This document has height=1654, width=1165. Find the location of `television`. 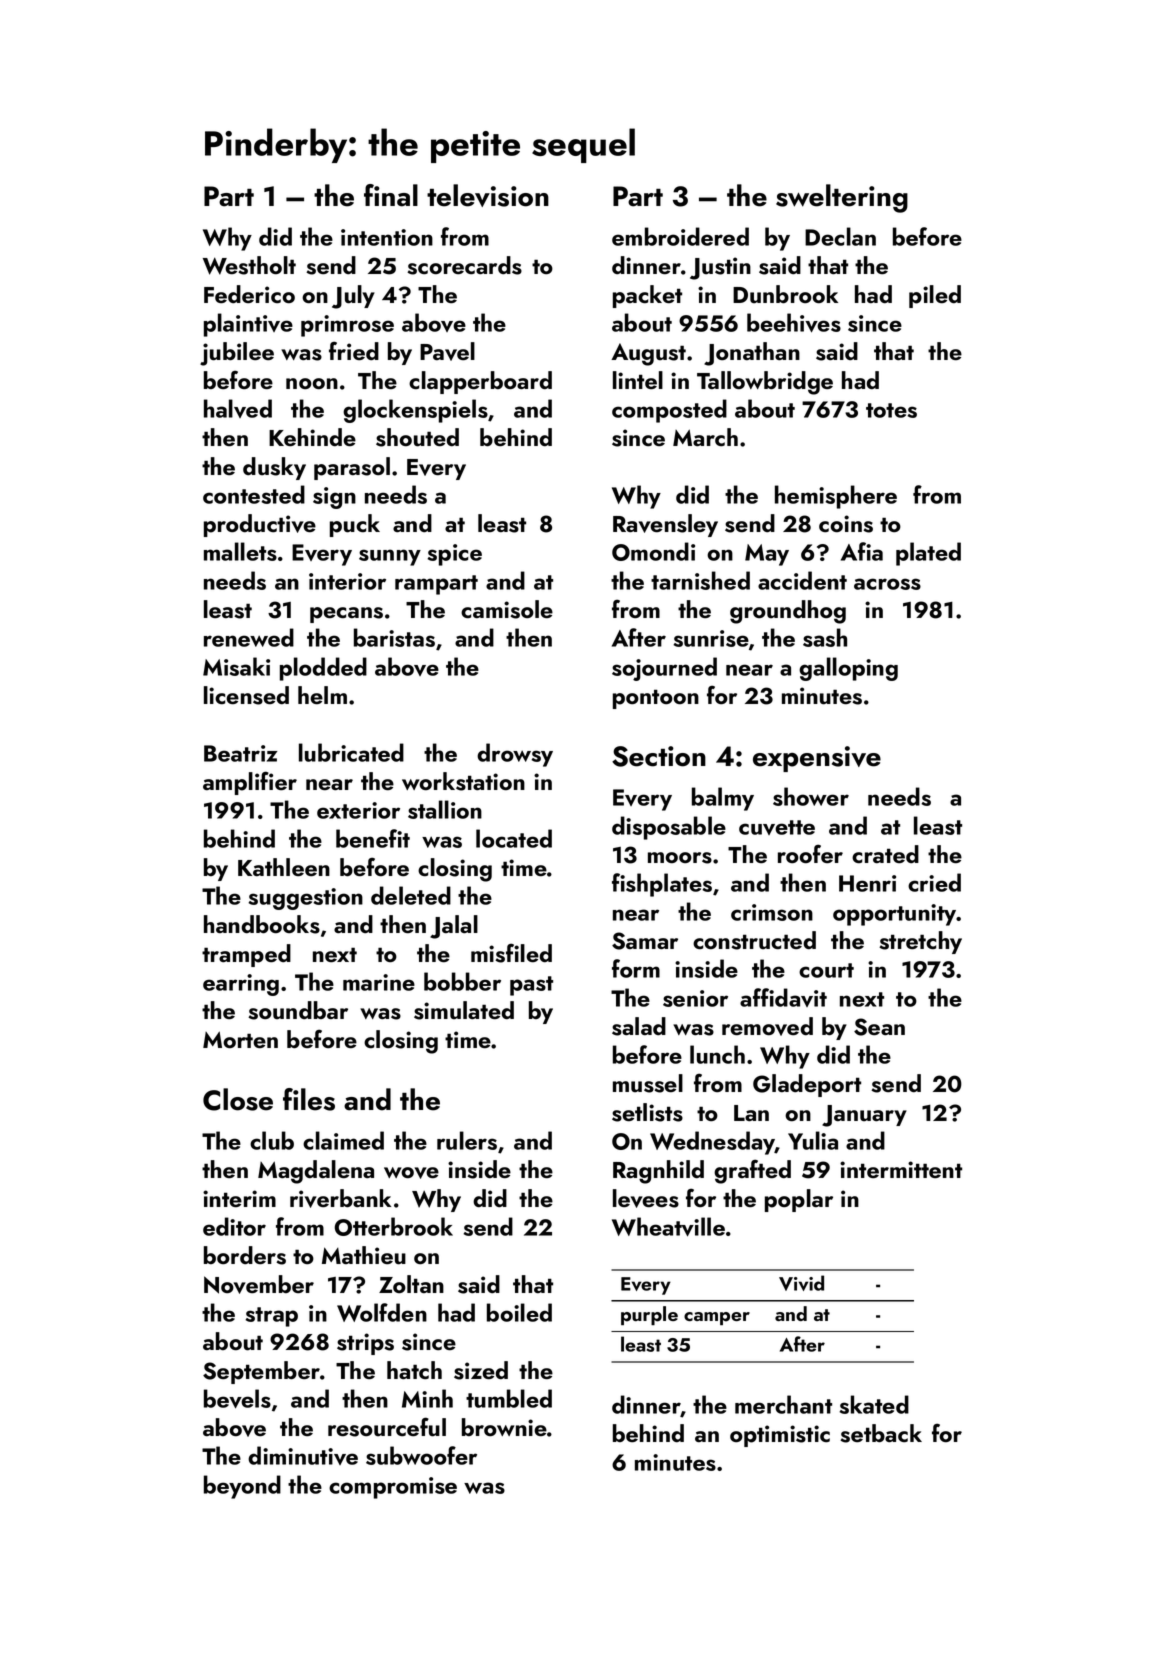

television is located at coordinates (488, 195).
